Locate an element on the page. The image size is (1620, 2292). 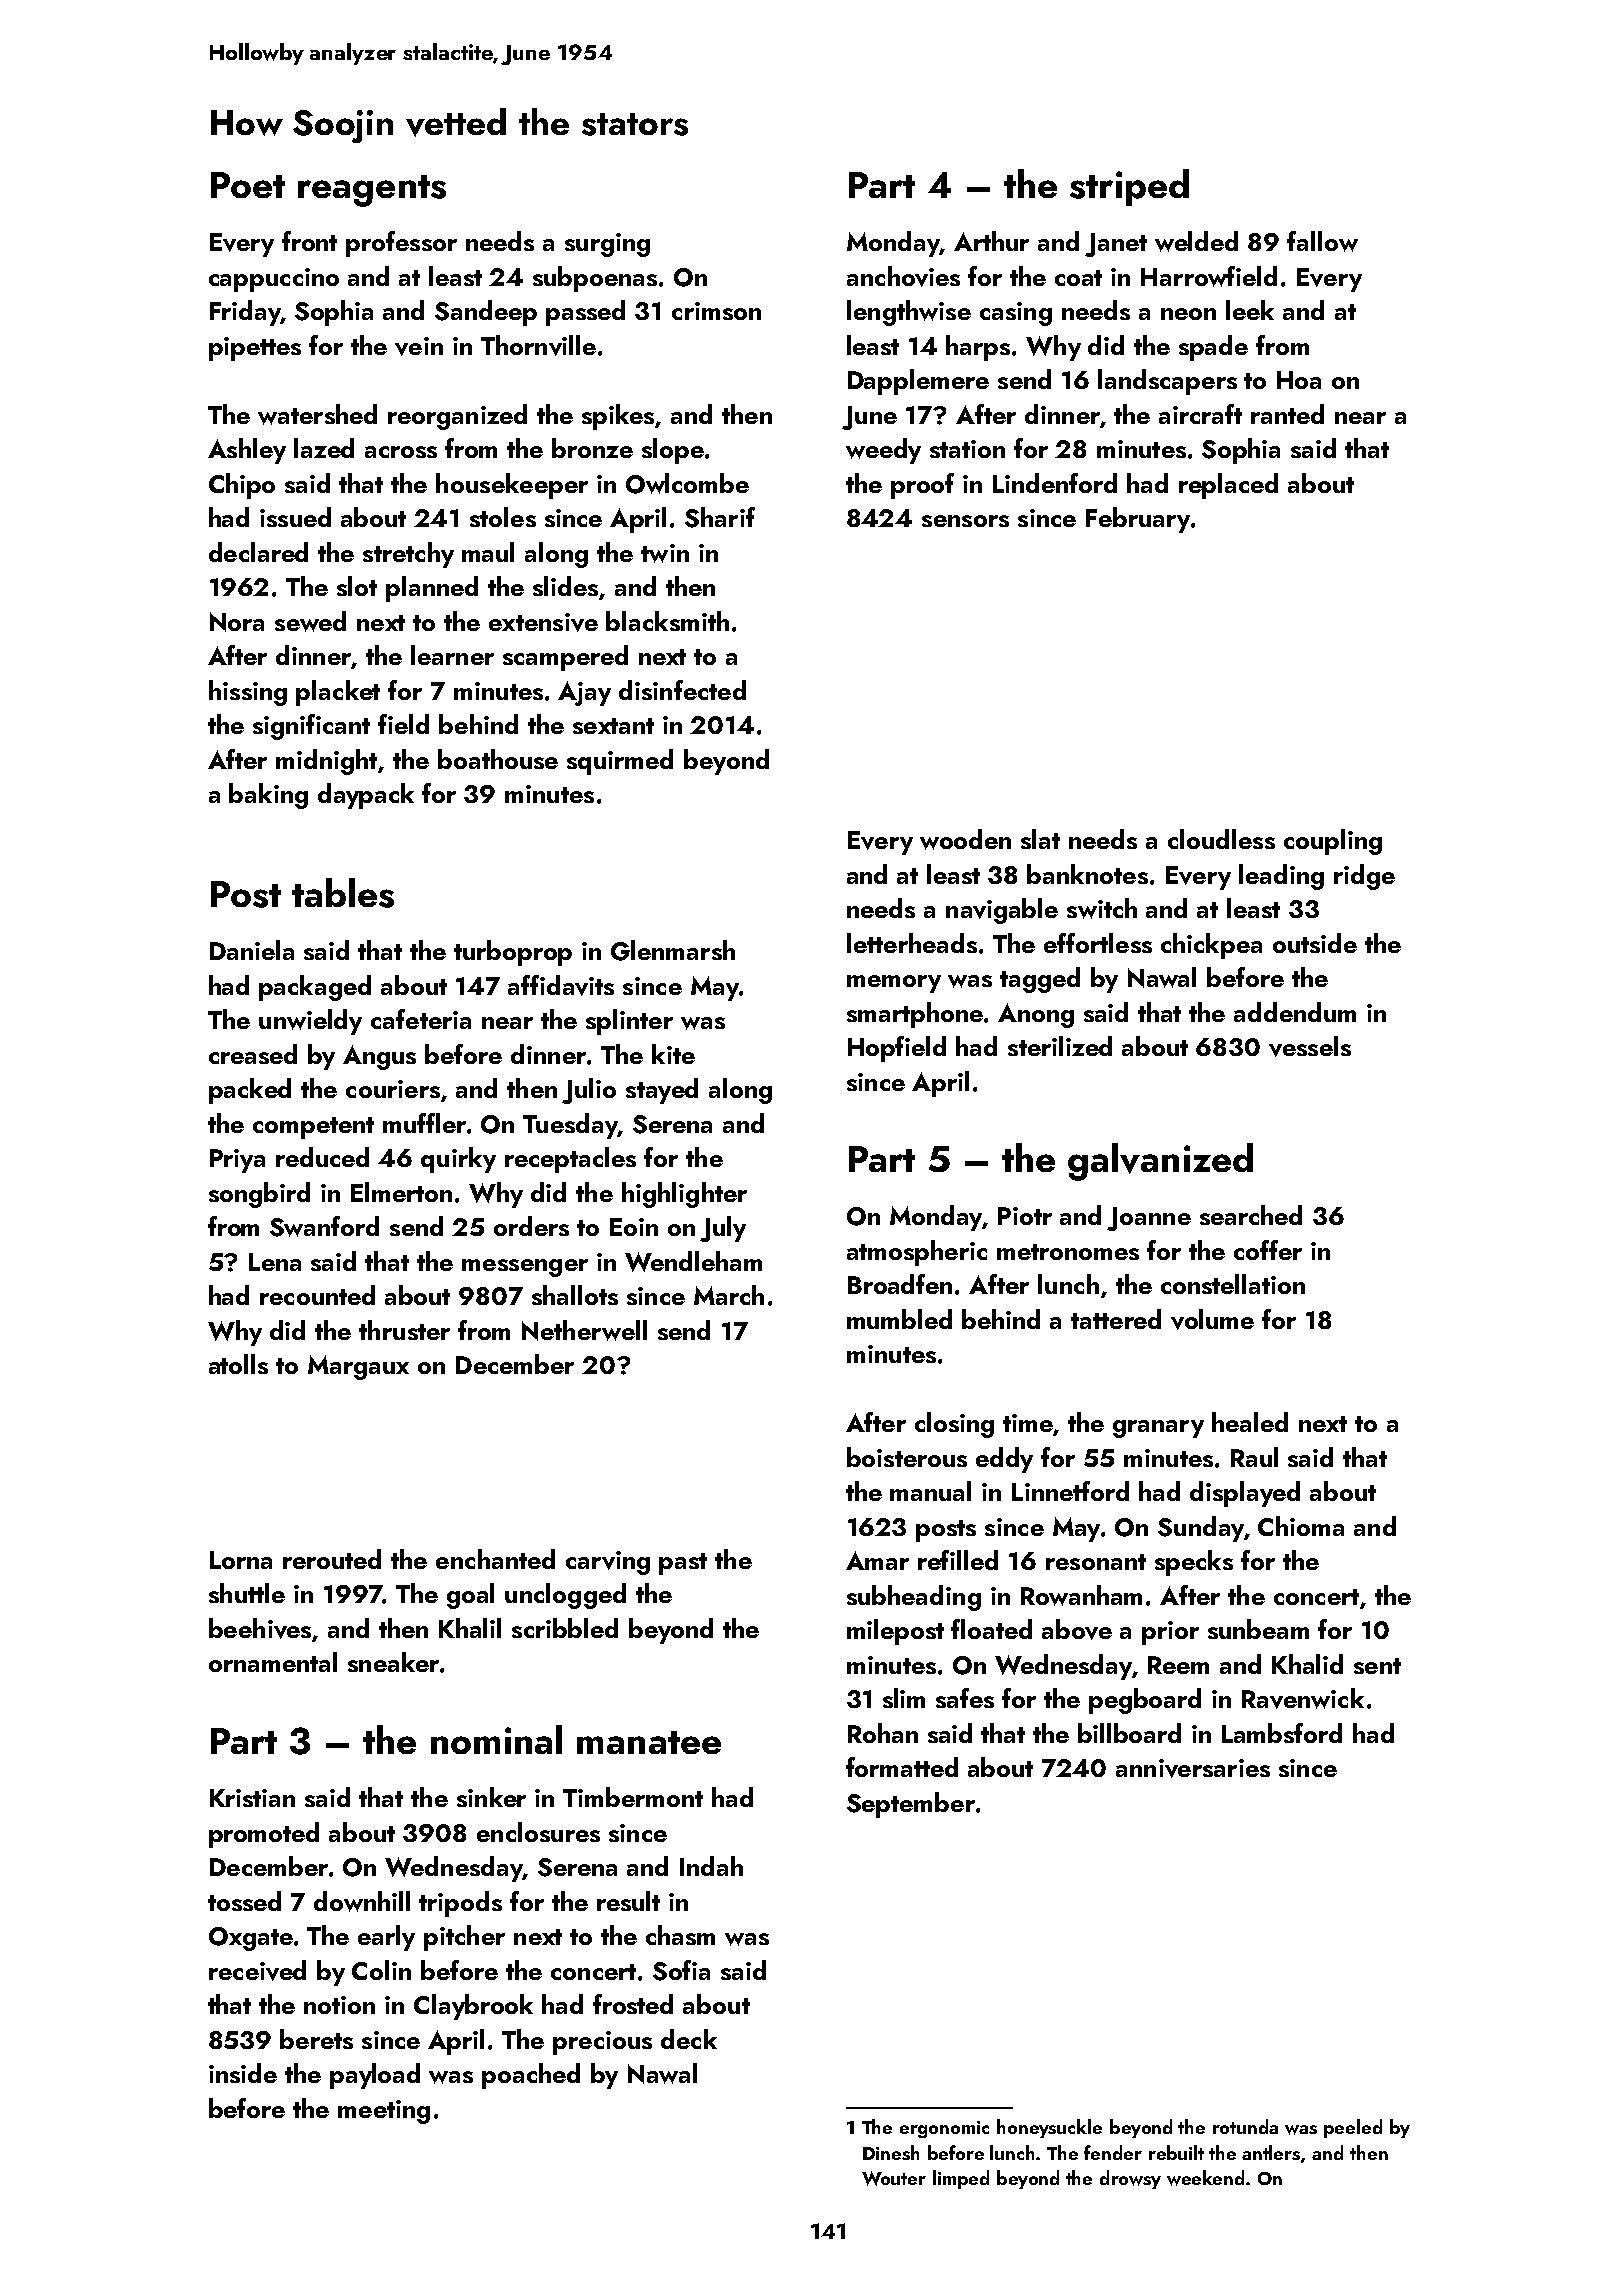
squirmed is located at coordinates (620, 762).
